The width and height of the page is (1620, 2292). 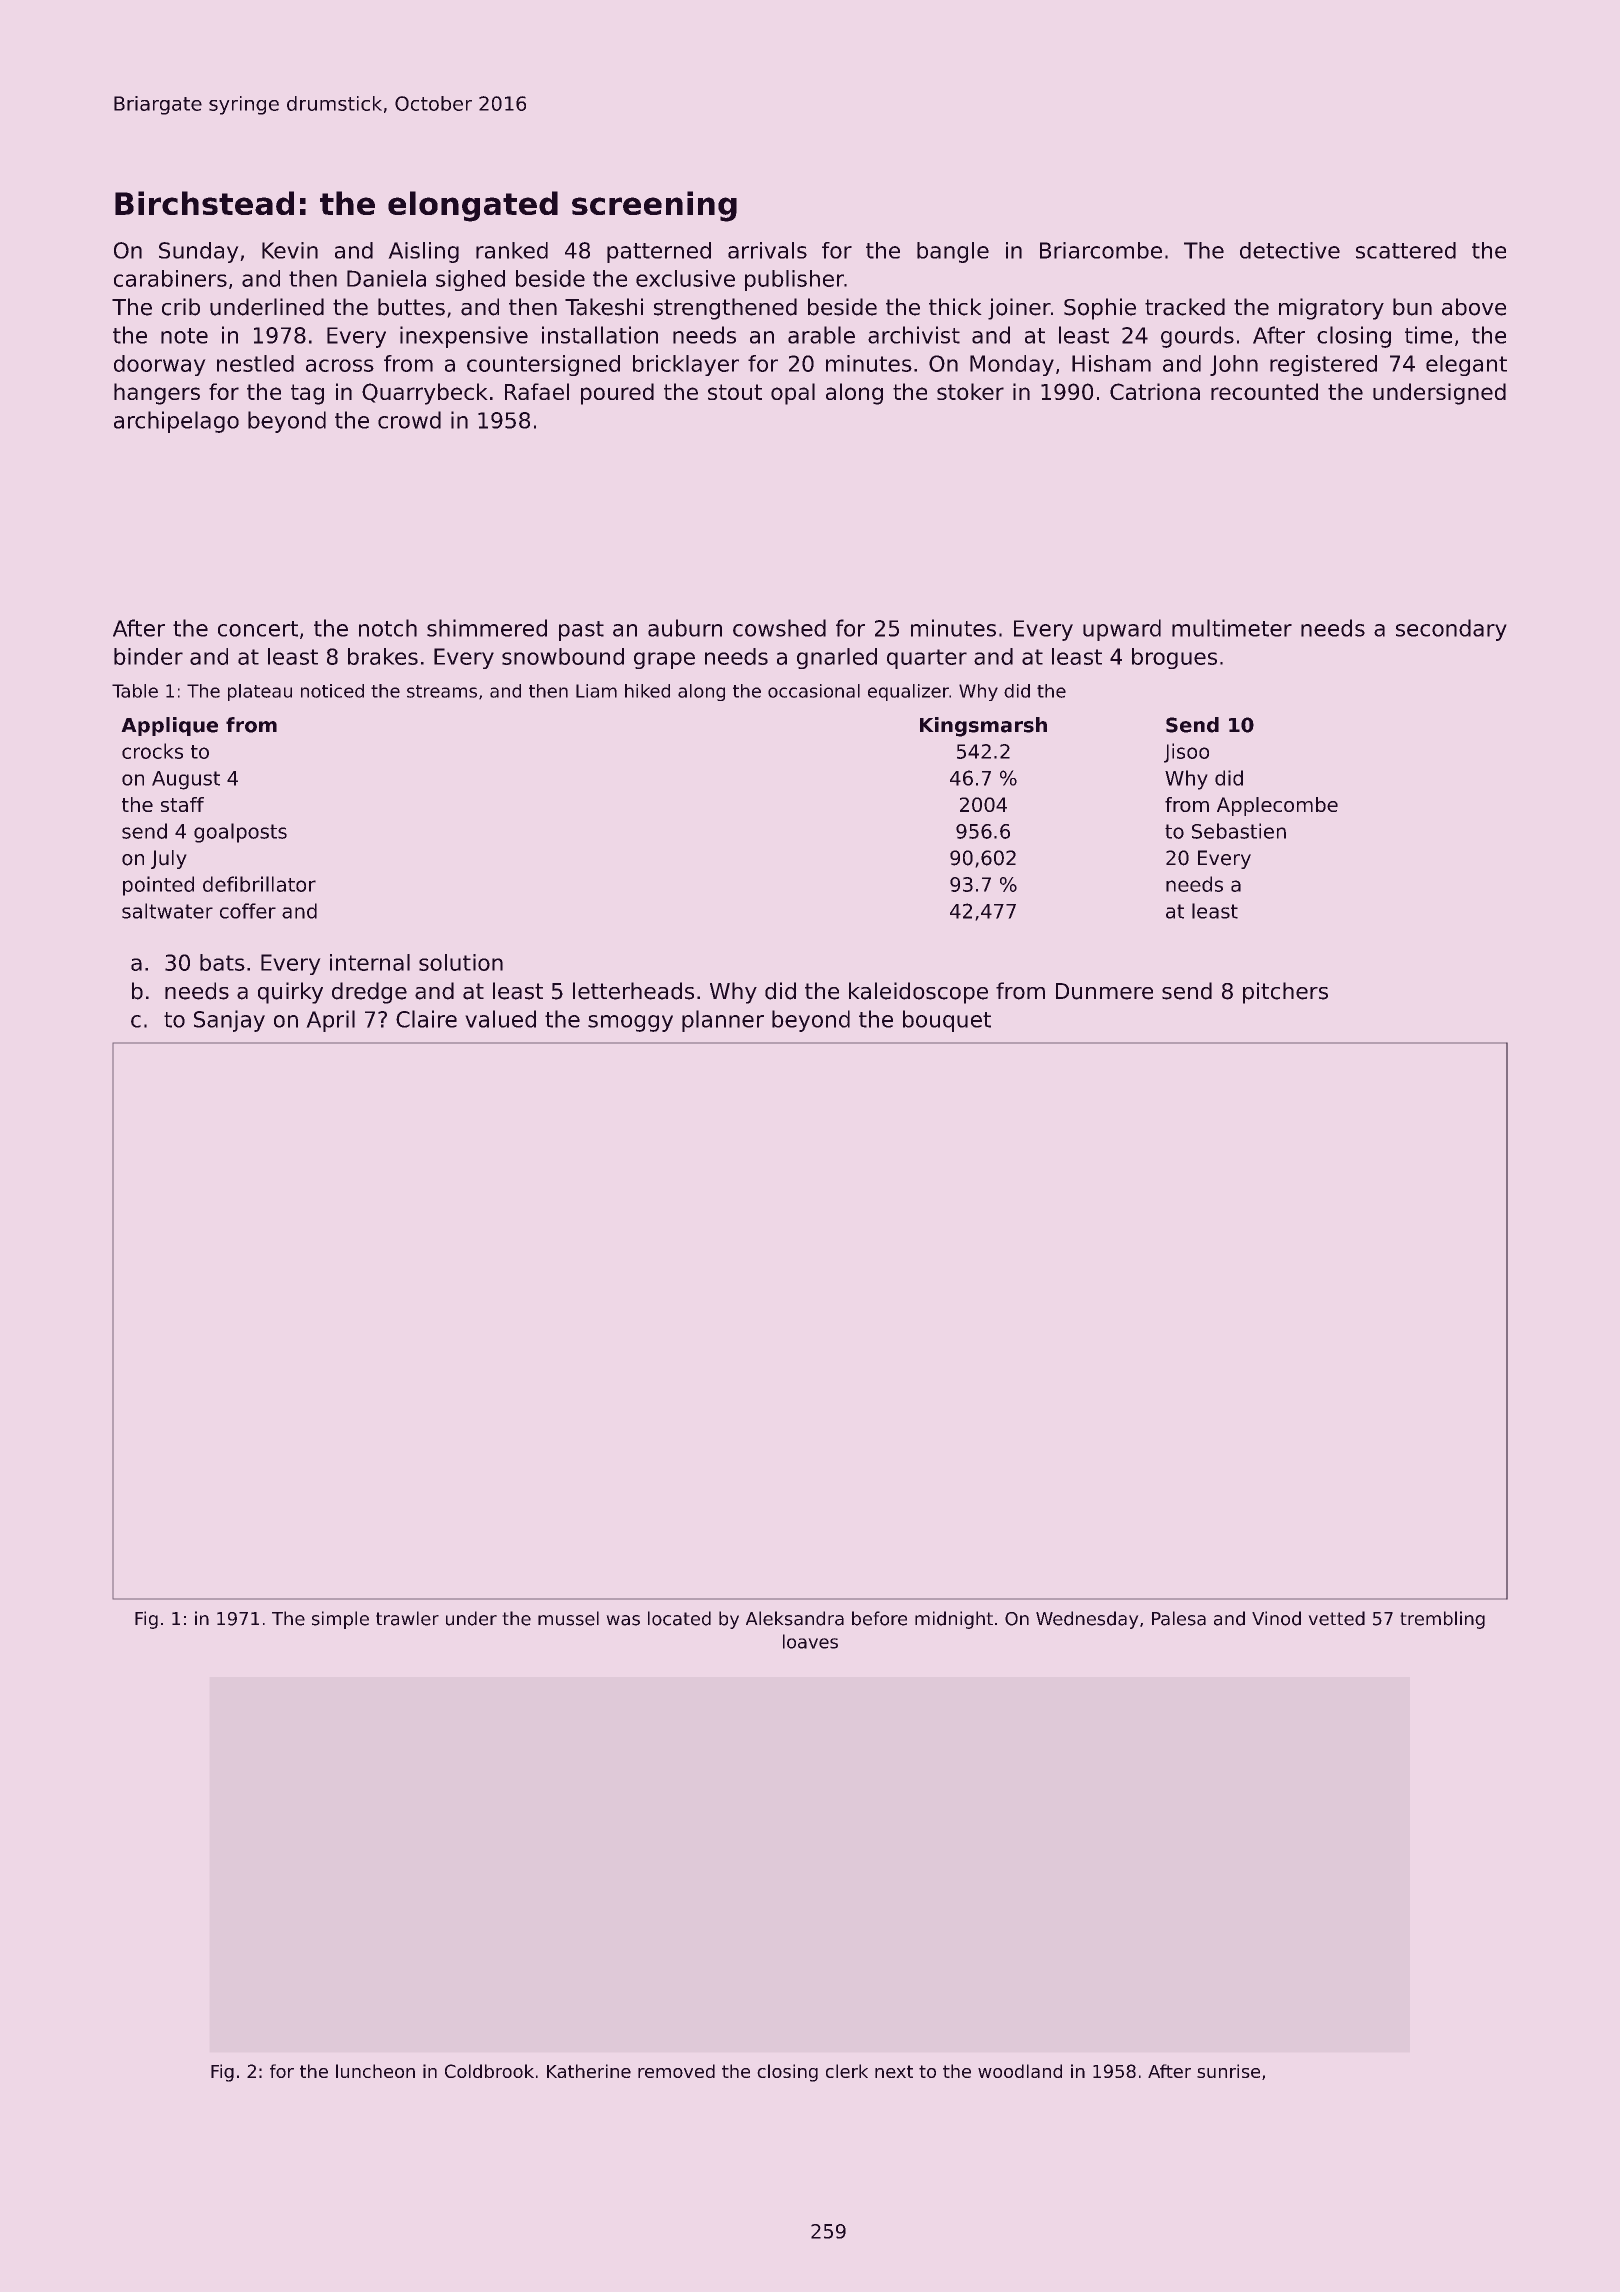 What do you see at coordinates (947, 1021) in the page?
I see `bouquet` at bounding box center [947, 1021].
